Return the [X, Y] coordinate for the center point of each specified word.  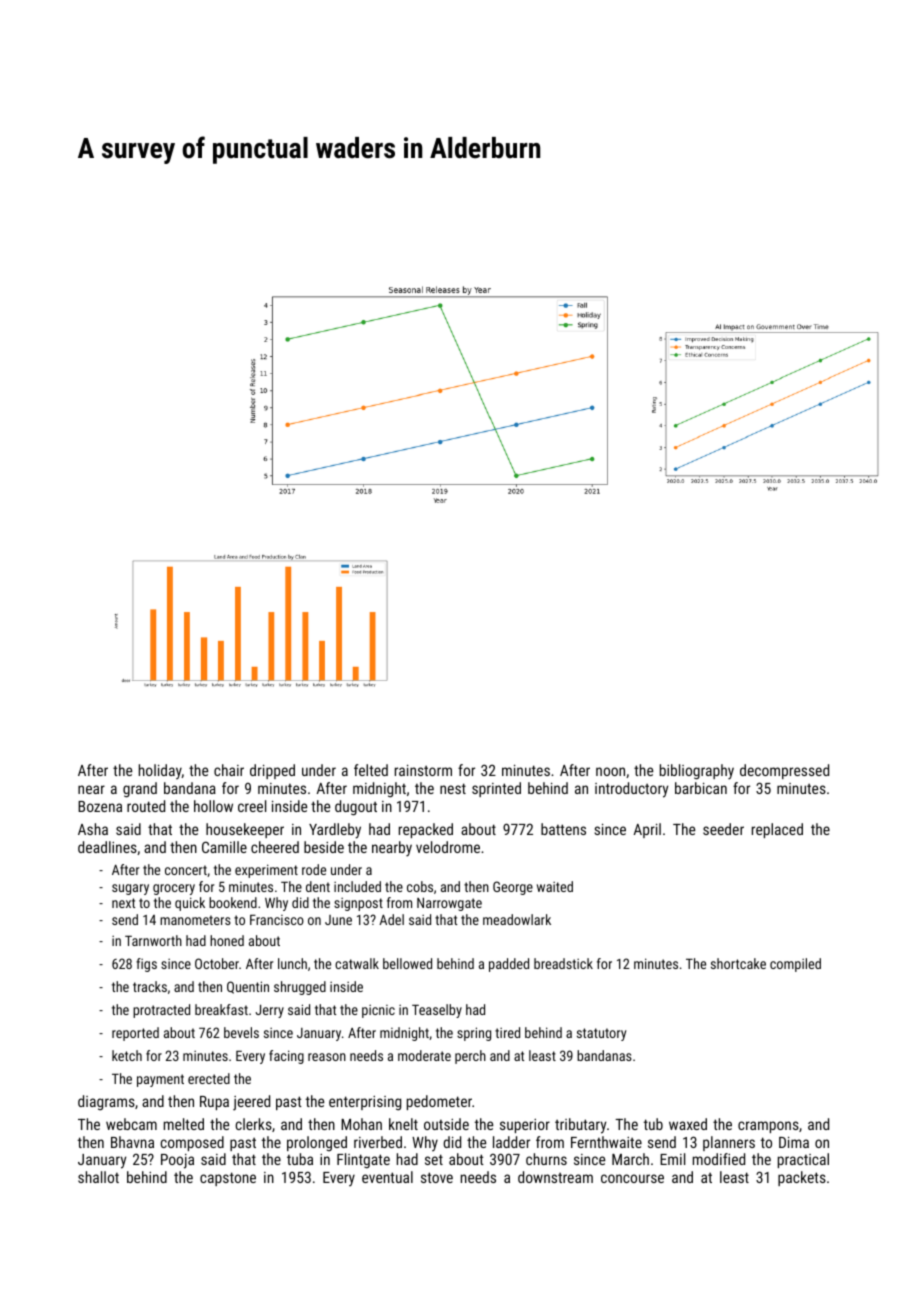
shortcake [738, 963]
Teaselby [437, 1011]
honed [227, 940]
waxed [688, 1124]
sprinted [496, 789]
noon [610, 771]
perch [470, 1057]
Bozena [100, 806]
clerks [254, 1124]
